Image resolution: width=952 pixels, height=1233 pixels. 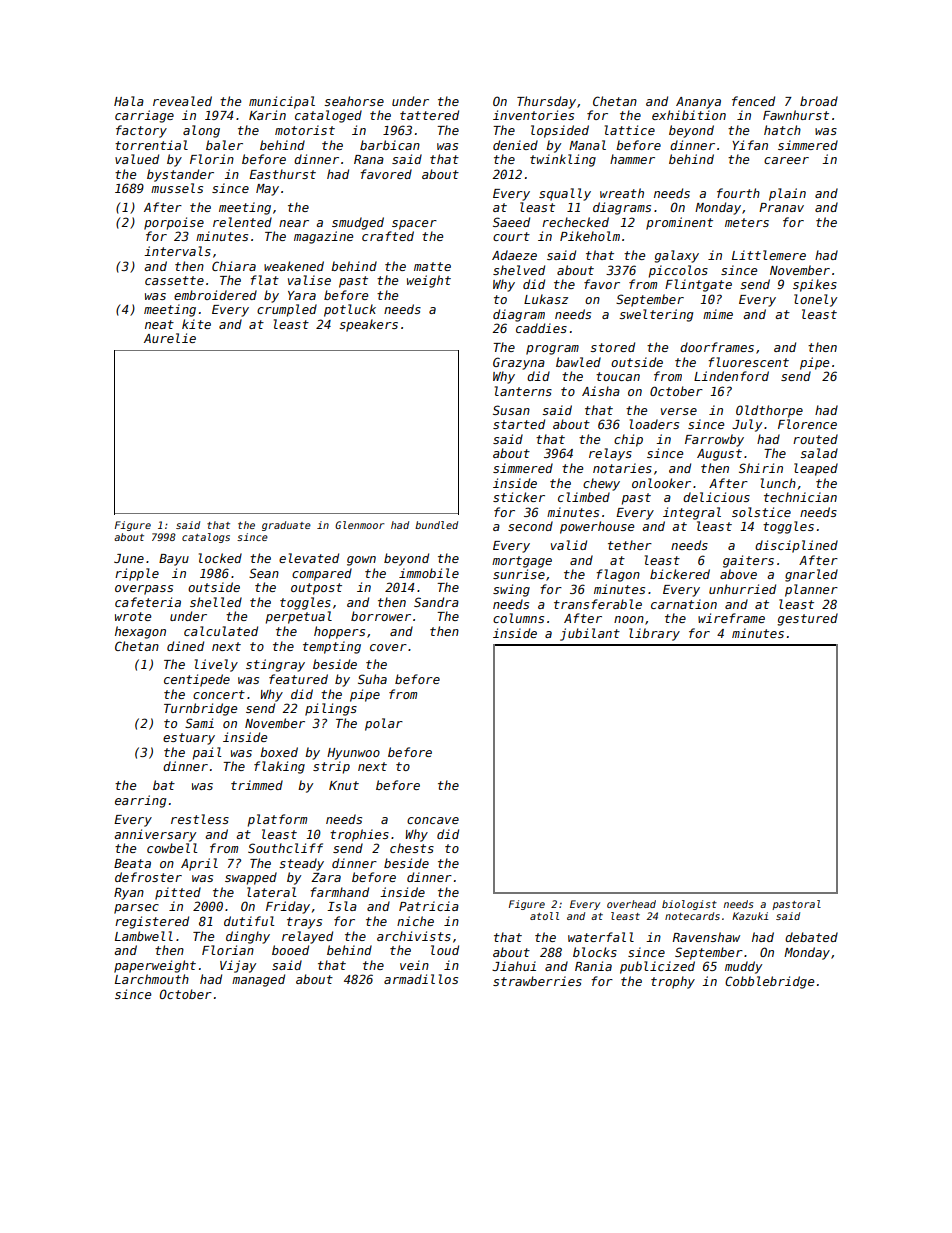 What do you see at coordinates (412, 848) in the image?
I see `chests` at bounding box center [412, 848].
